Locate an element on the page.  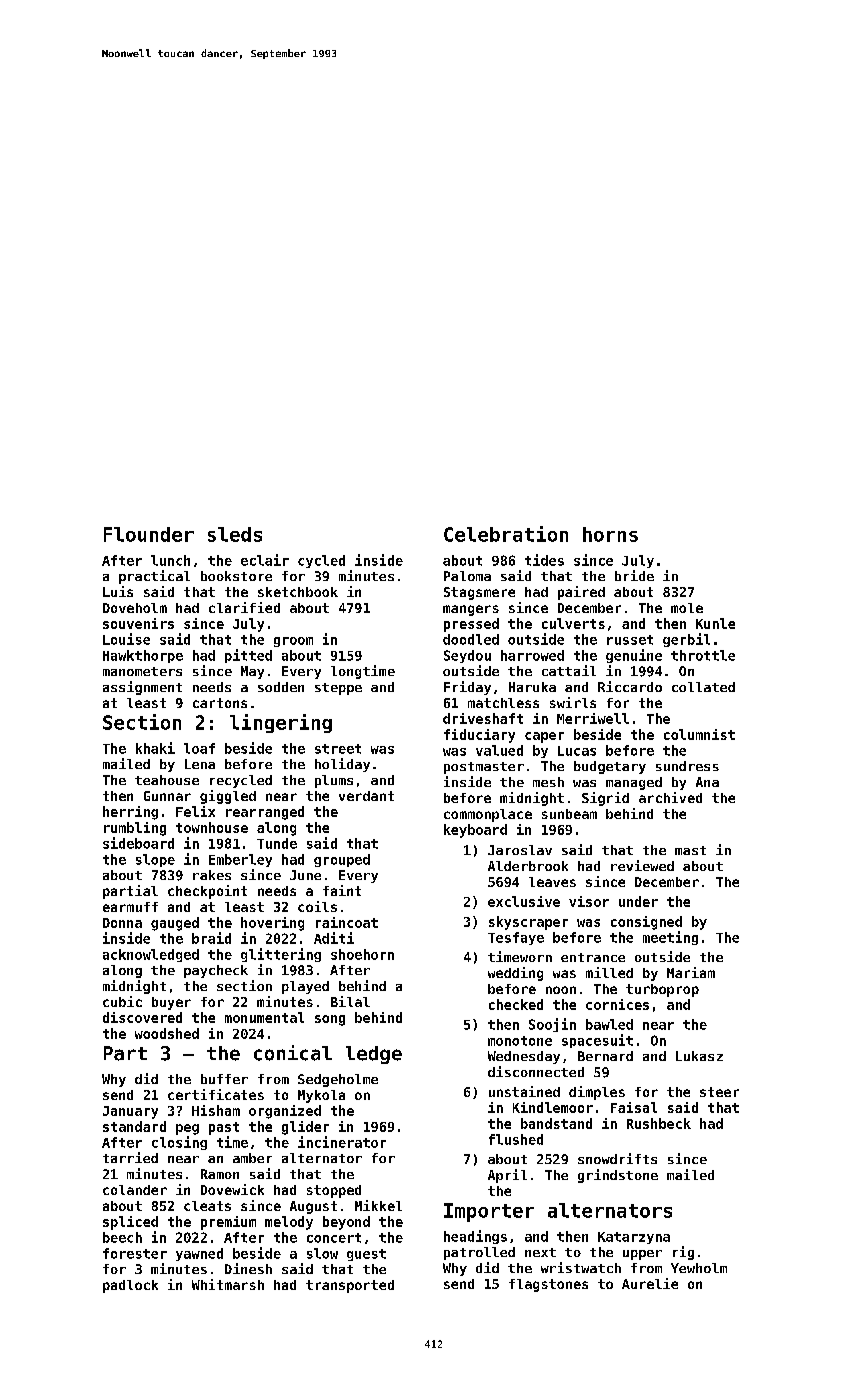
paycheck is located at coordinates (216, 971).
